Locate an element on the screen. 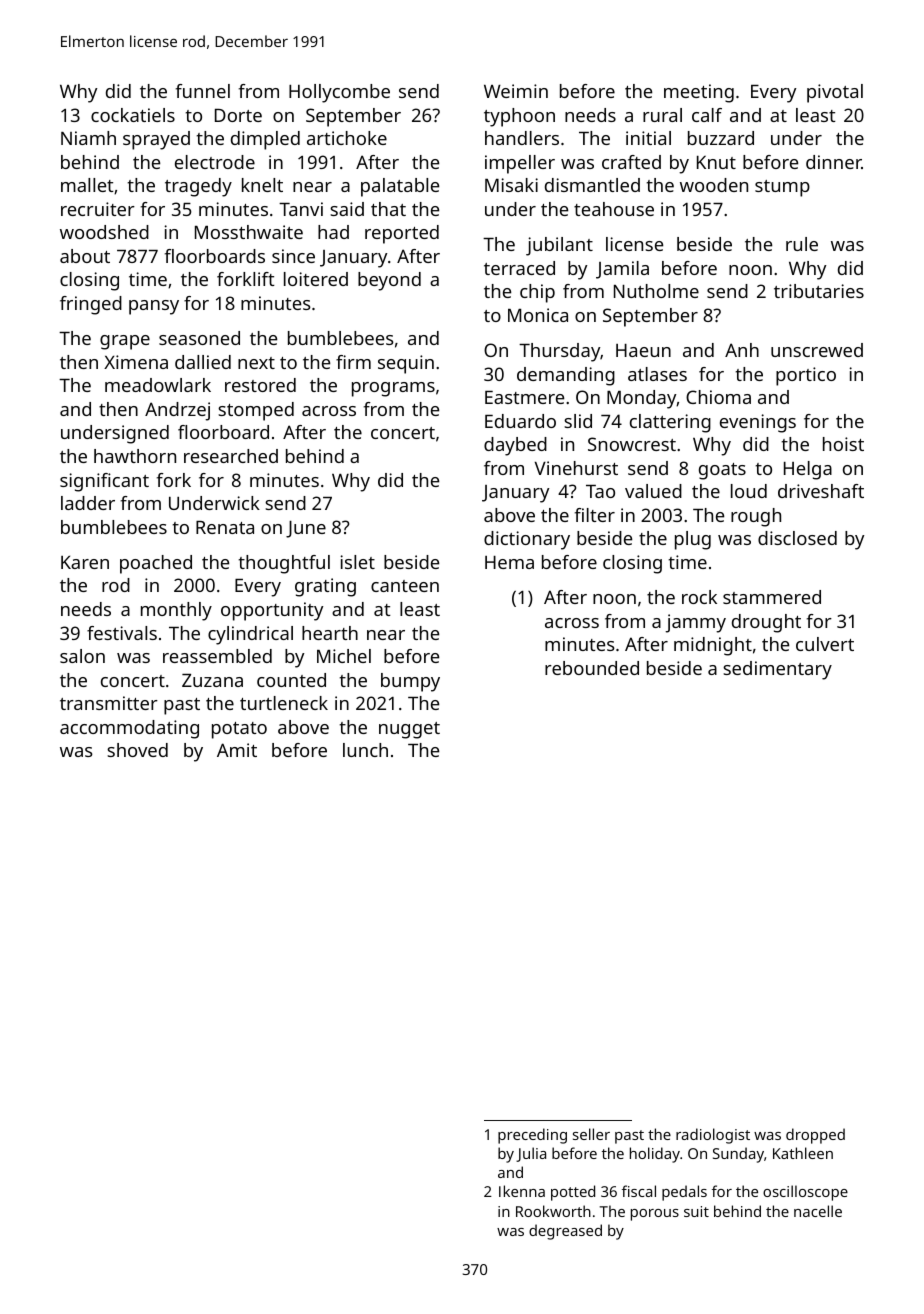  Eastmere is located at coordinates (524, 397).
